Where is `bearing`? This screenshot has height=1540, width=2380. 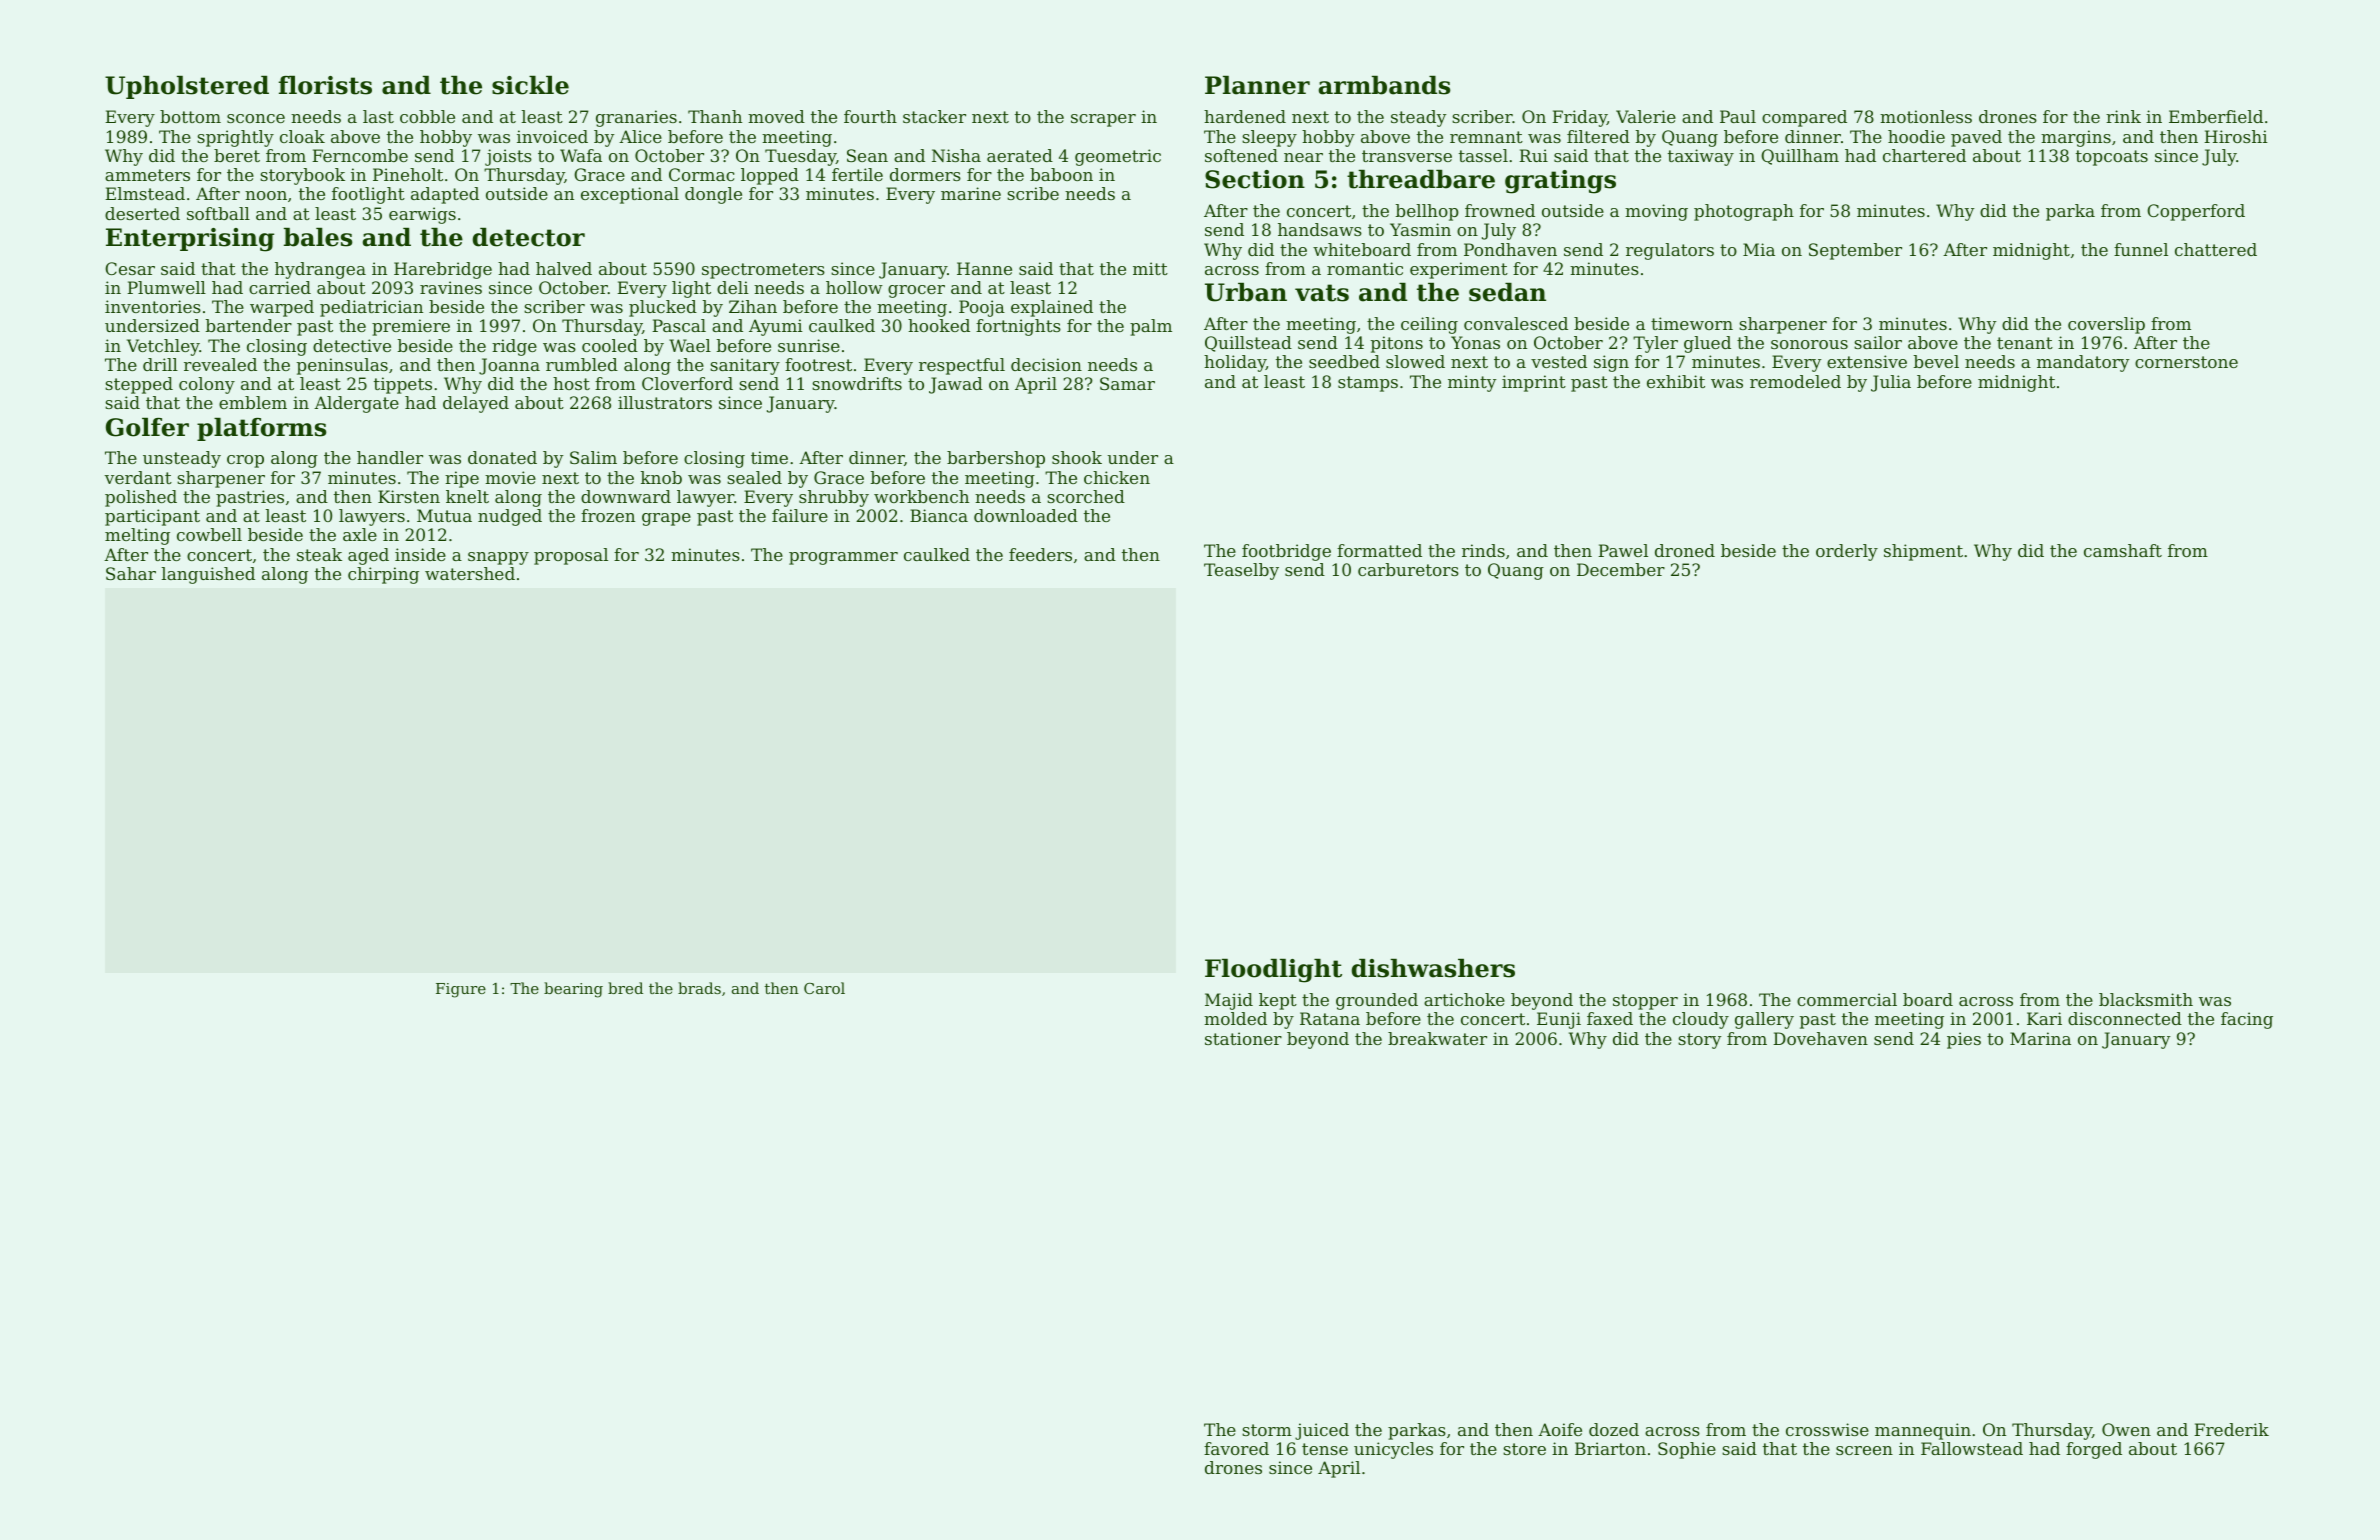
bearing is located at coordinates (573, 990).
